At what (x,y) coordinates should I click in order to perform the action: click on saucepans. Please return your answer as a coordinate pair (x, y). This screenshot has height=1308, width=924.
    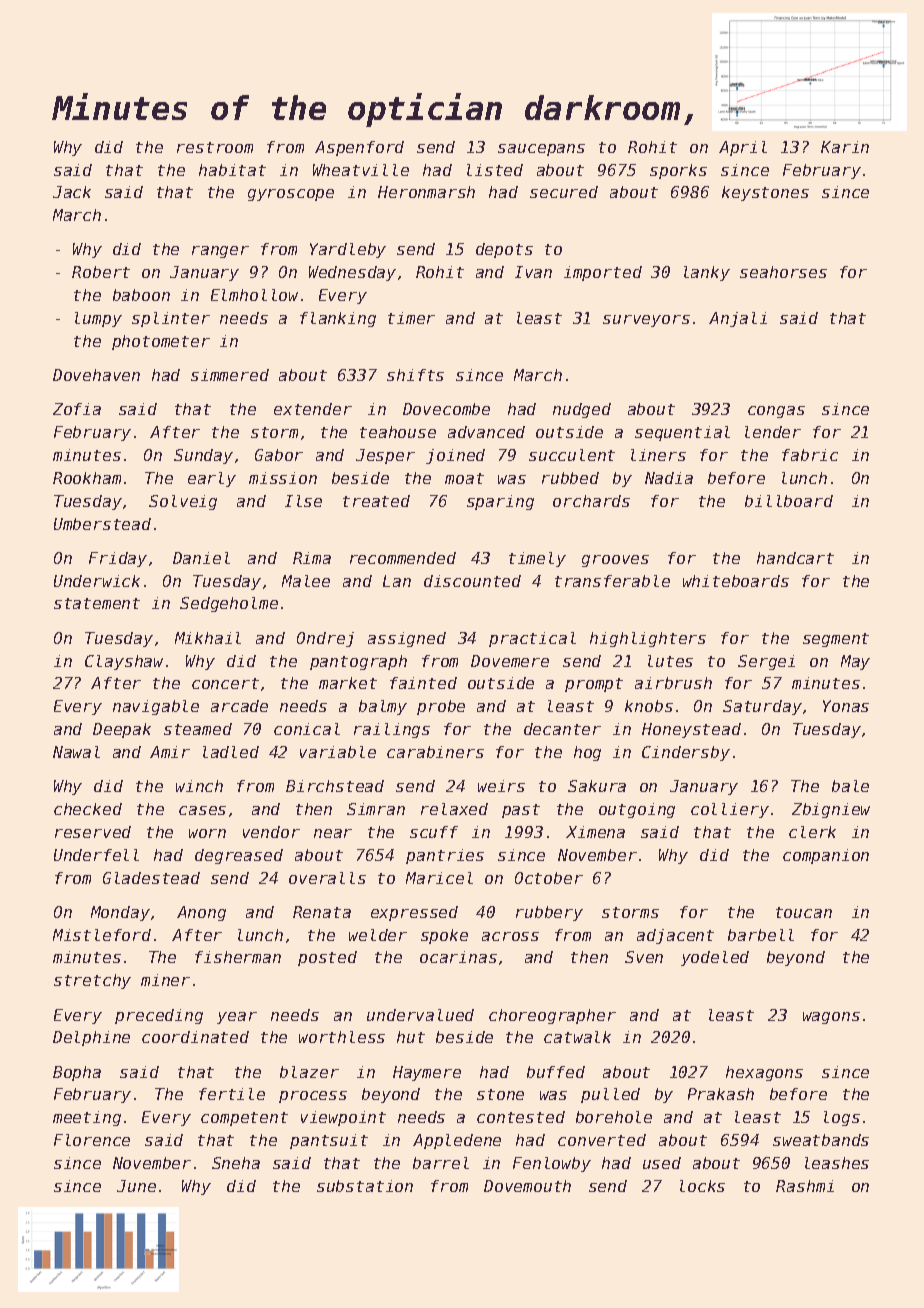
    Looking at the image, I should click on (541, 150).
